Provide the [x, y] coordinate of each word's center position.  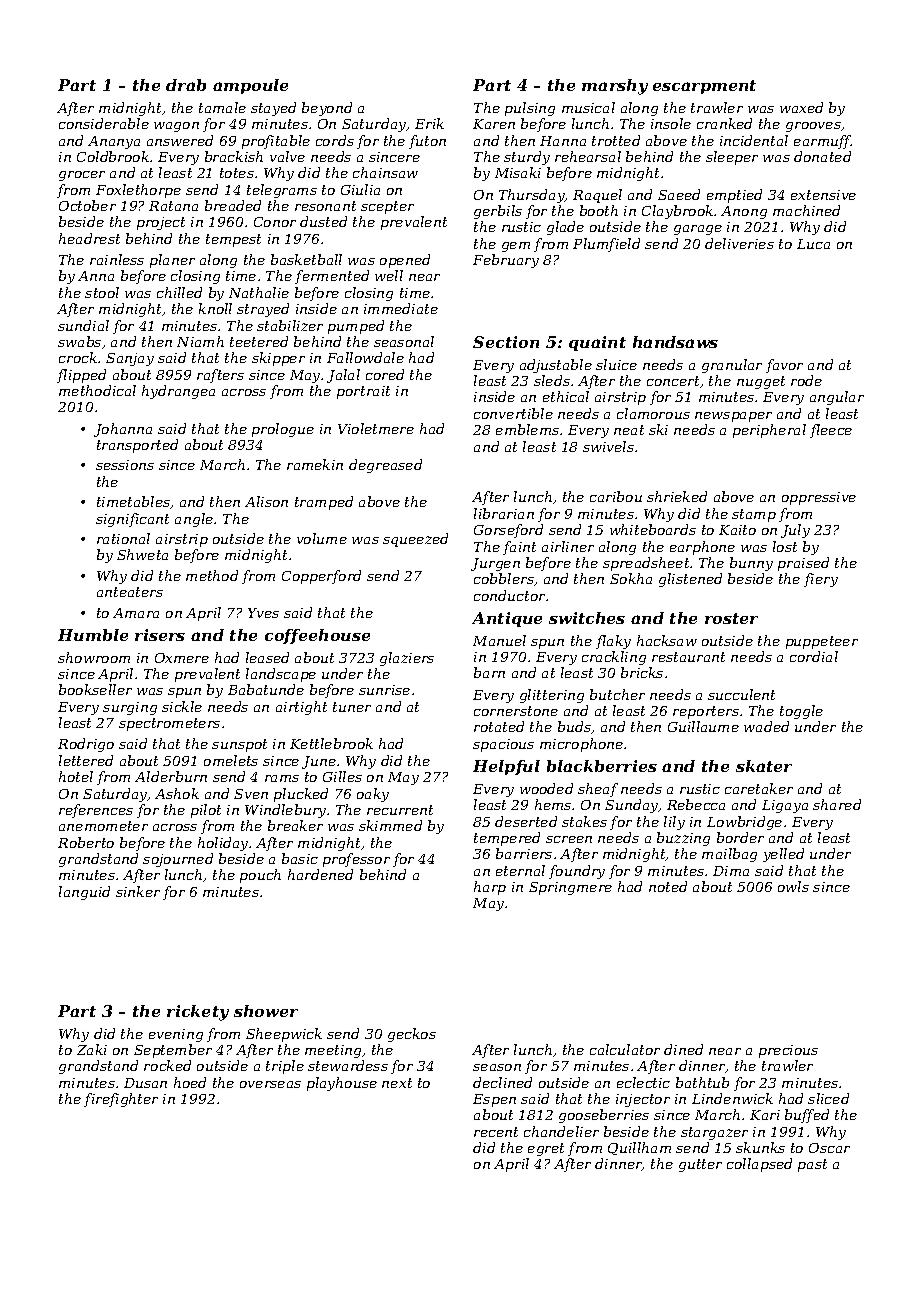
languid [84, 893]
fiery [821, 580]
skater [764, 766]
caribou [616, 496]
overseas [270, 1084]
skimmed [390, 825]
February [506, 261]
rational [123, 538]
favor [784, 366]
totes [237, 173]
